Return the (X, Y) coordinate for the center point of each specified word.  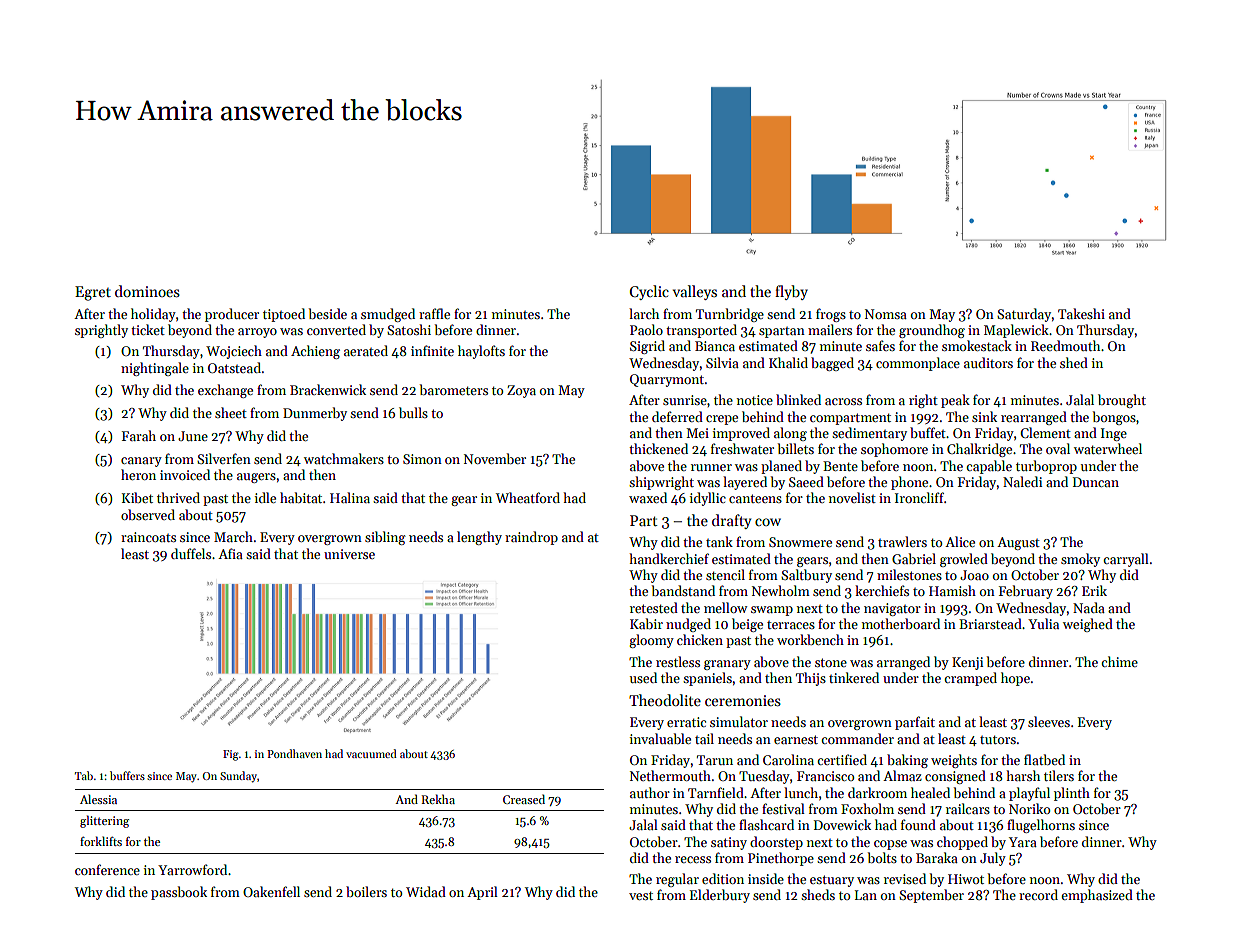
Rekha (438, 799)
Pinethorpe (781, 859)
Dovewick (842, 824)
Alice (960, 541)
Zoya (521, 391)
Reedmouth (1065, 345)
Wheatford (528, 497)
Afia (230, 553)
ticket (148, 329)
